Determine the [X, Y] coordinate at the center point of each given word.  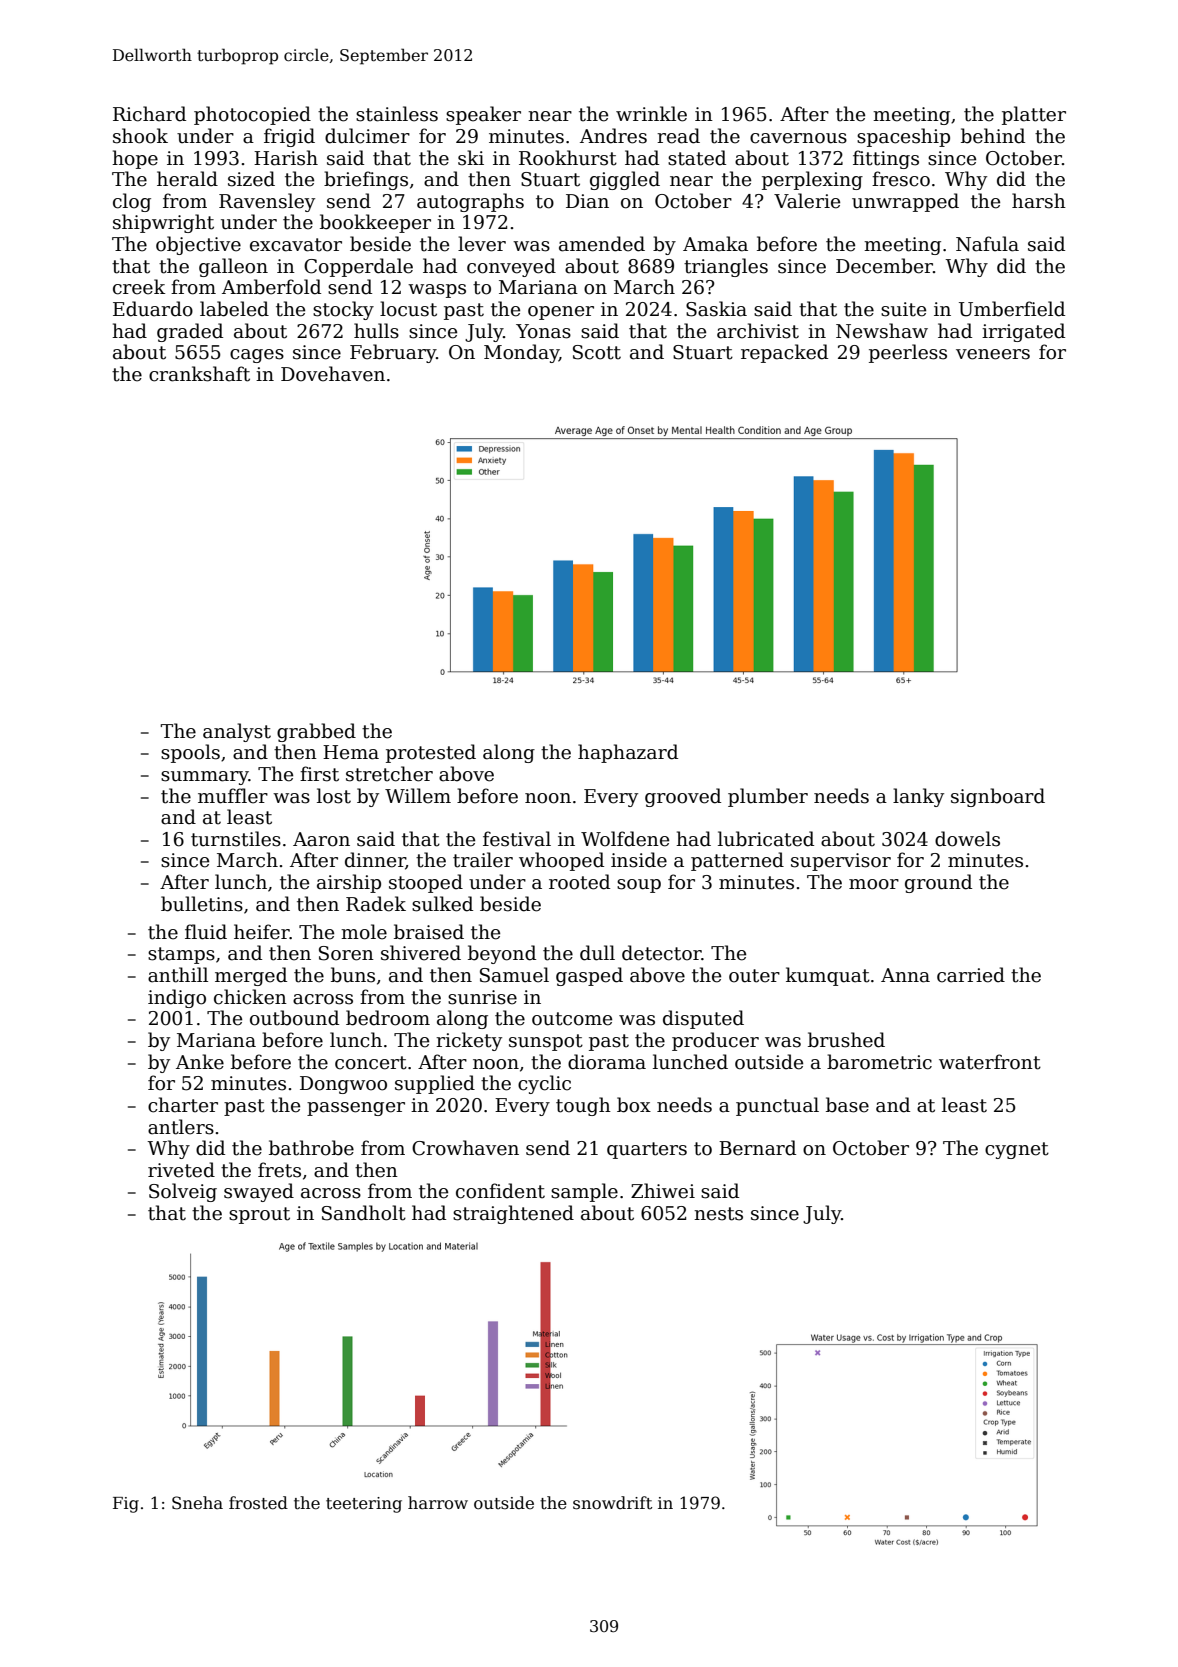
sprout [259, 1215]
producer [715, 1041]
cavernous [798, 138]
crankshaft [199, 374]
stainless [397, 114]
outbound [294, 1018]
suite [903, 309]
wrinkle [651, 114]
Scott [597, 352]
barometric [879, 1062]
